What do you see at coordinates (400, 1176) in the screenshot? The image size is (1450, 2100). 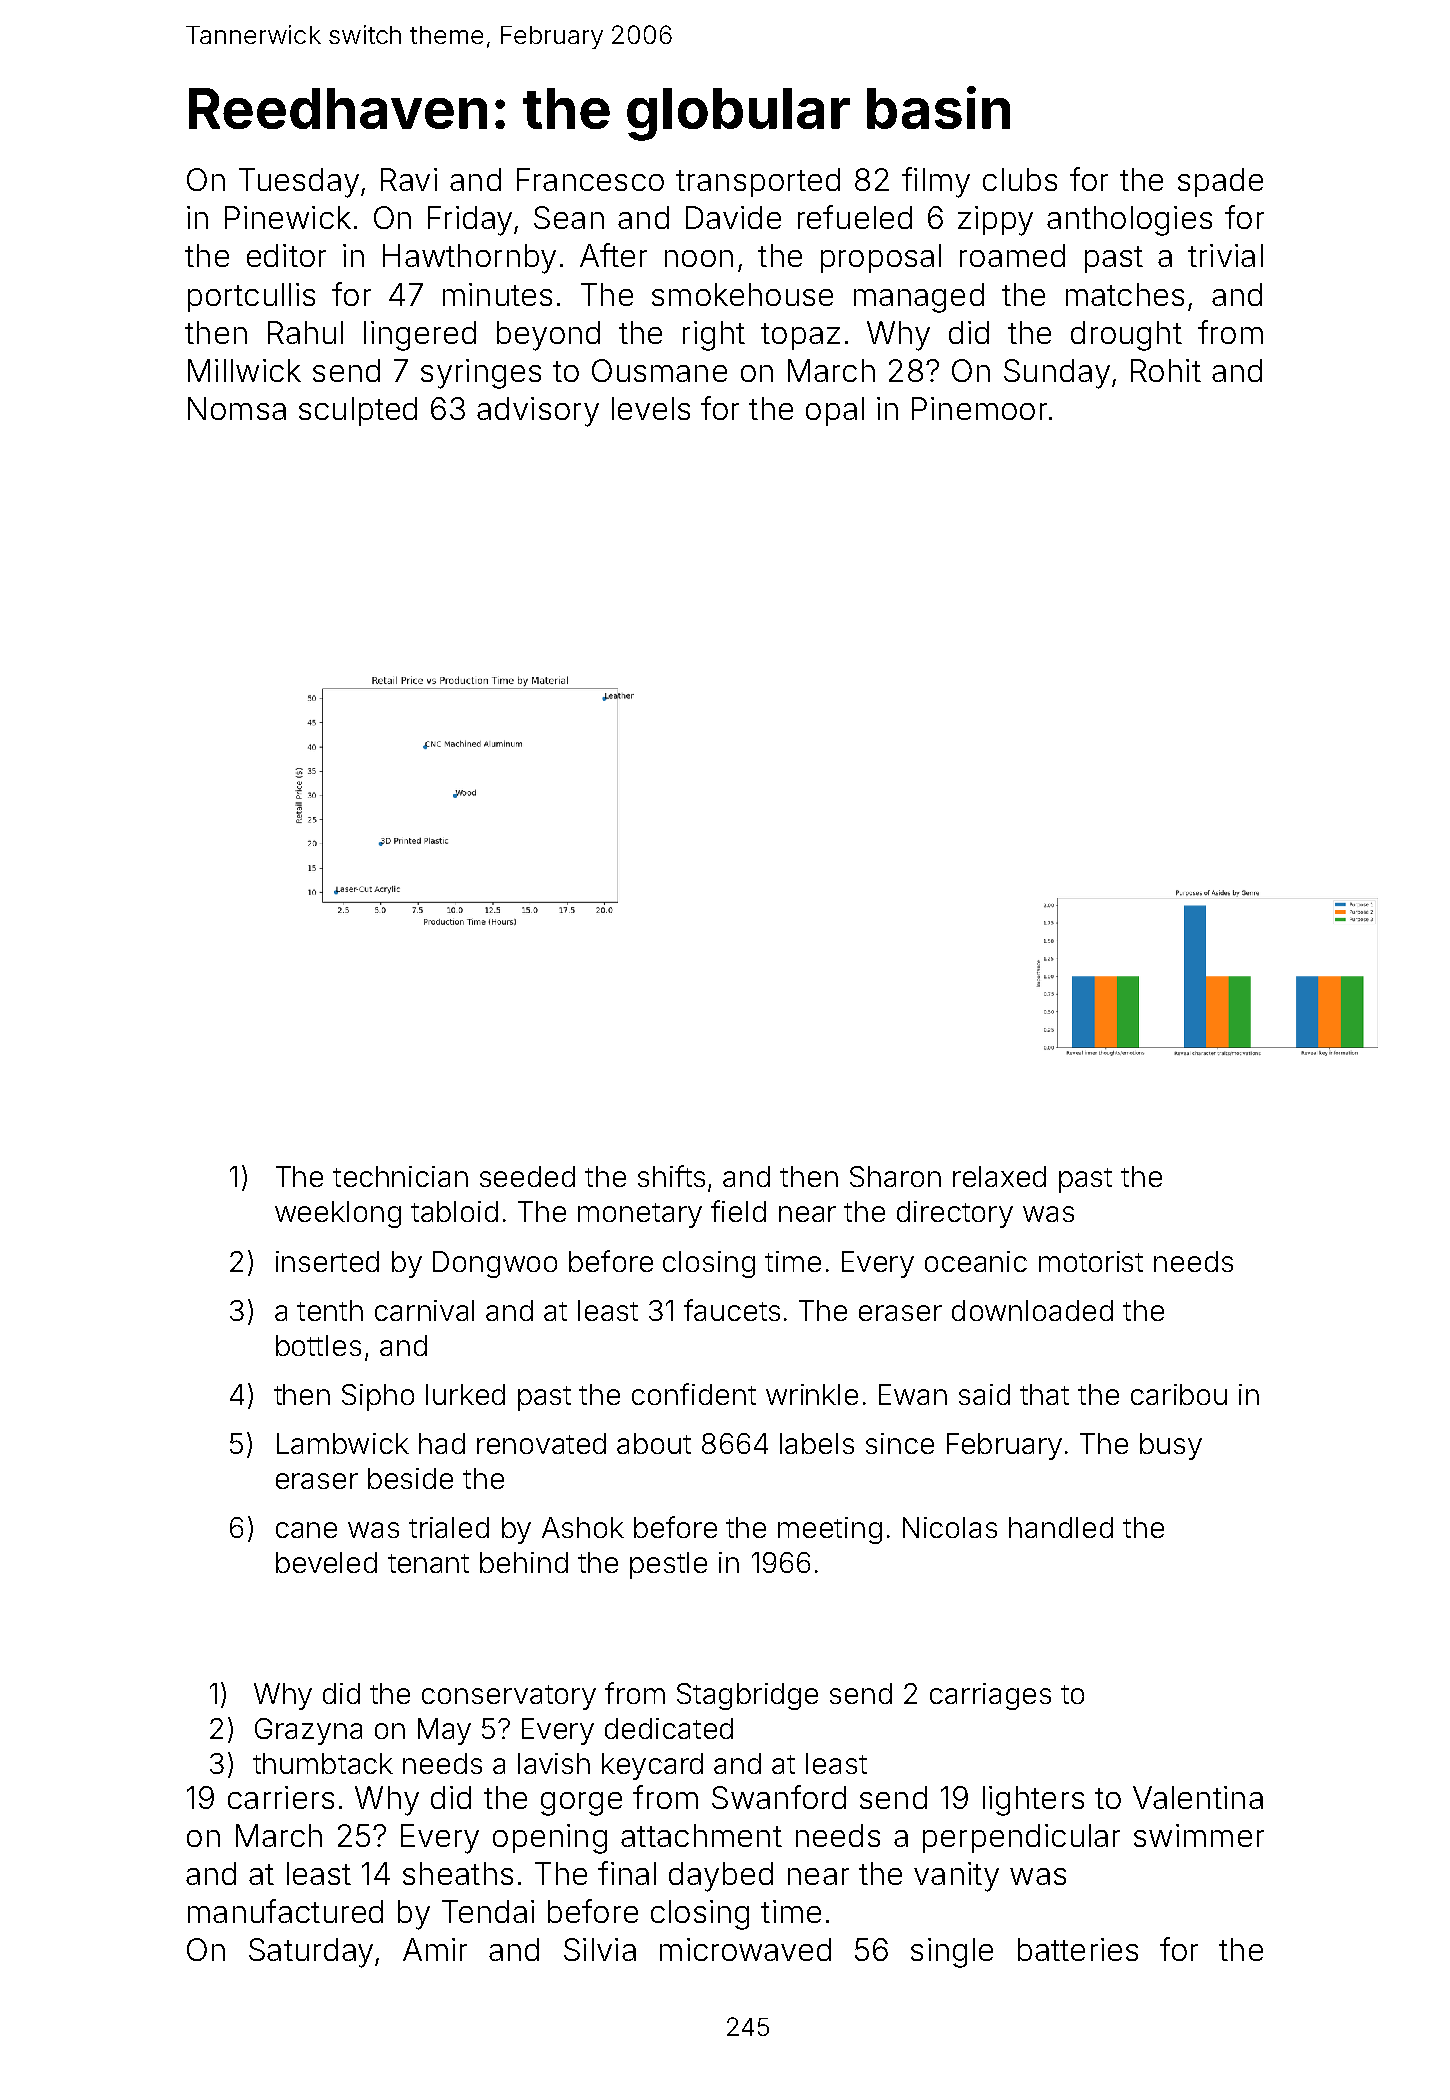 I see `technician` at bounding box center [400, 1176].
